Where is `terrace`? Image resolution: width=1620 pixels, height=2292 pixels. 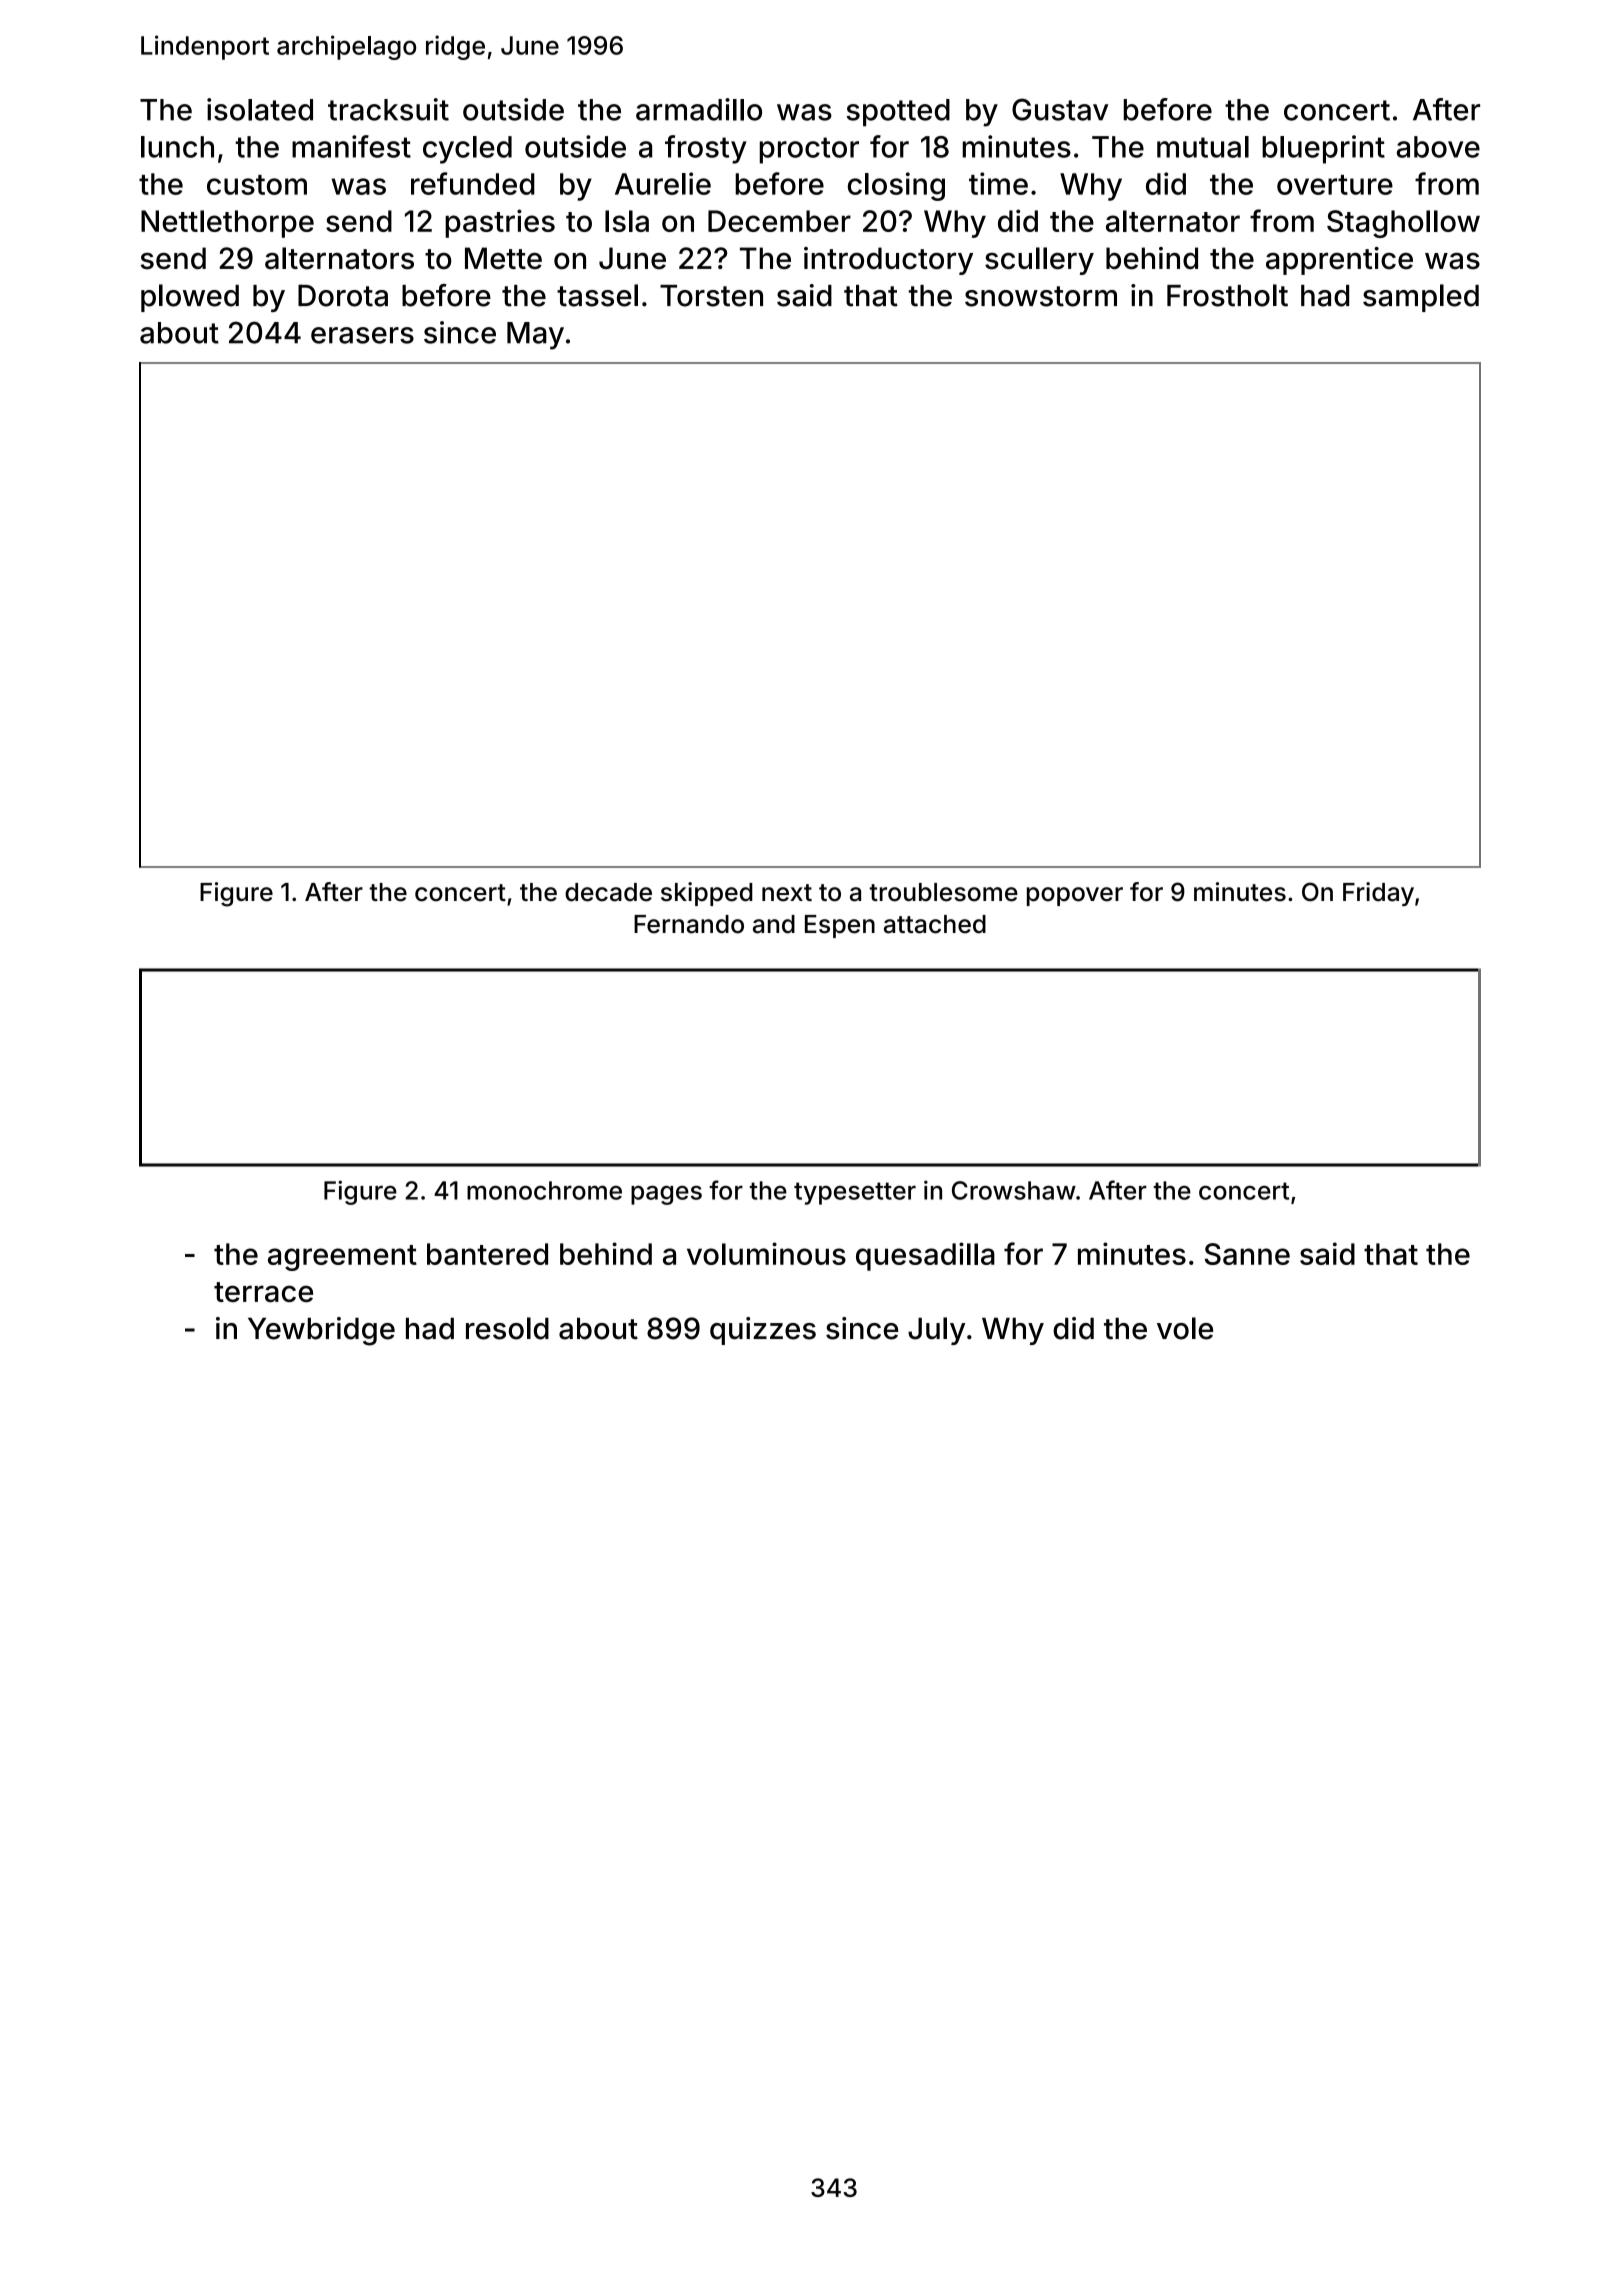 terrace is located at coordinates (263, 1292).
